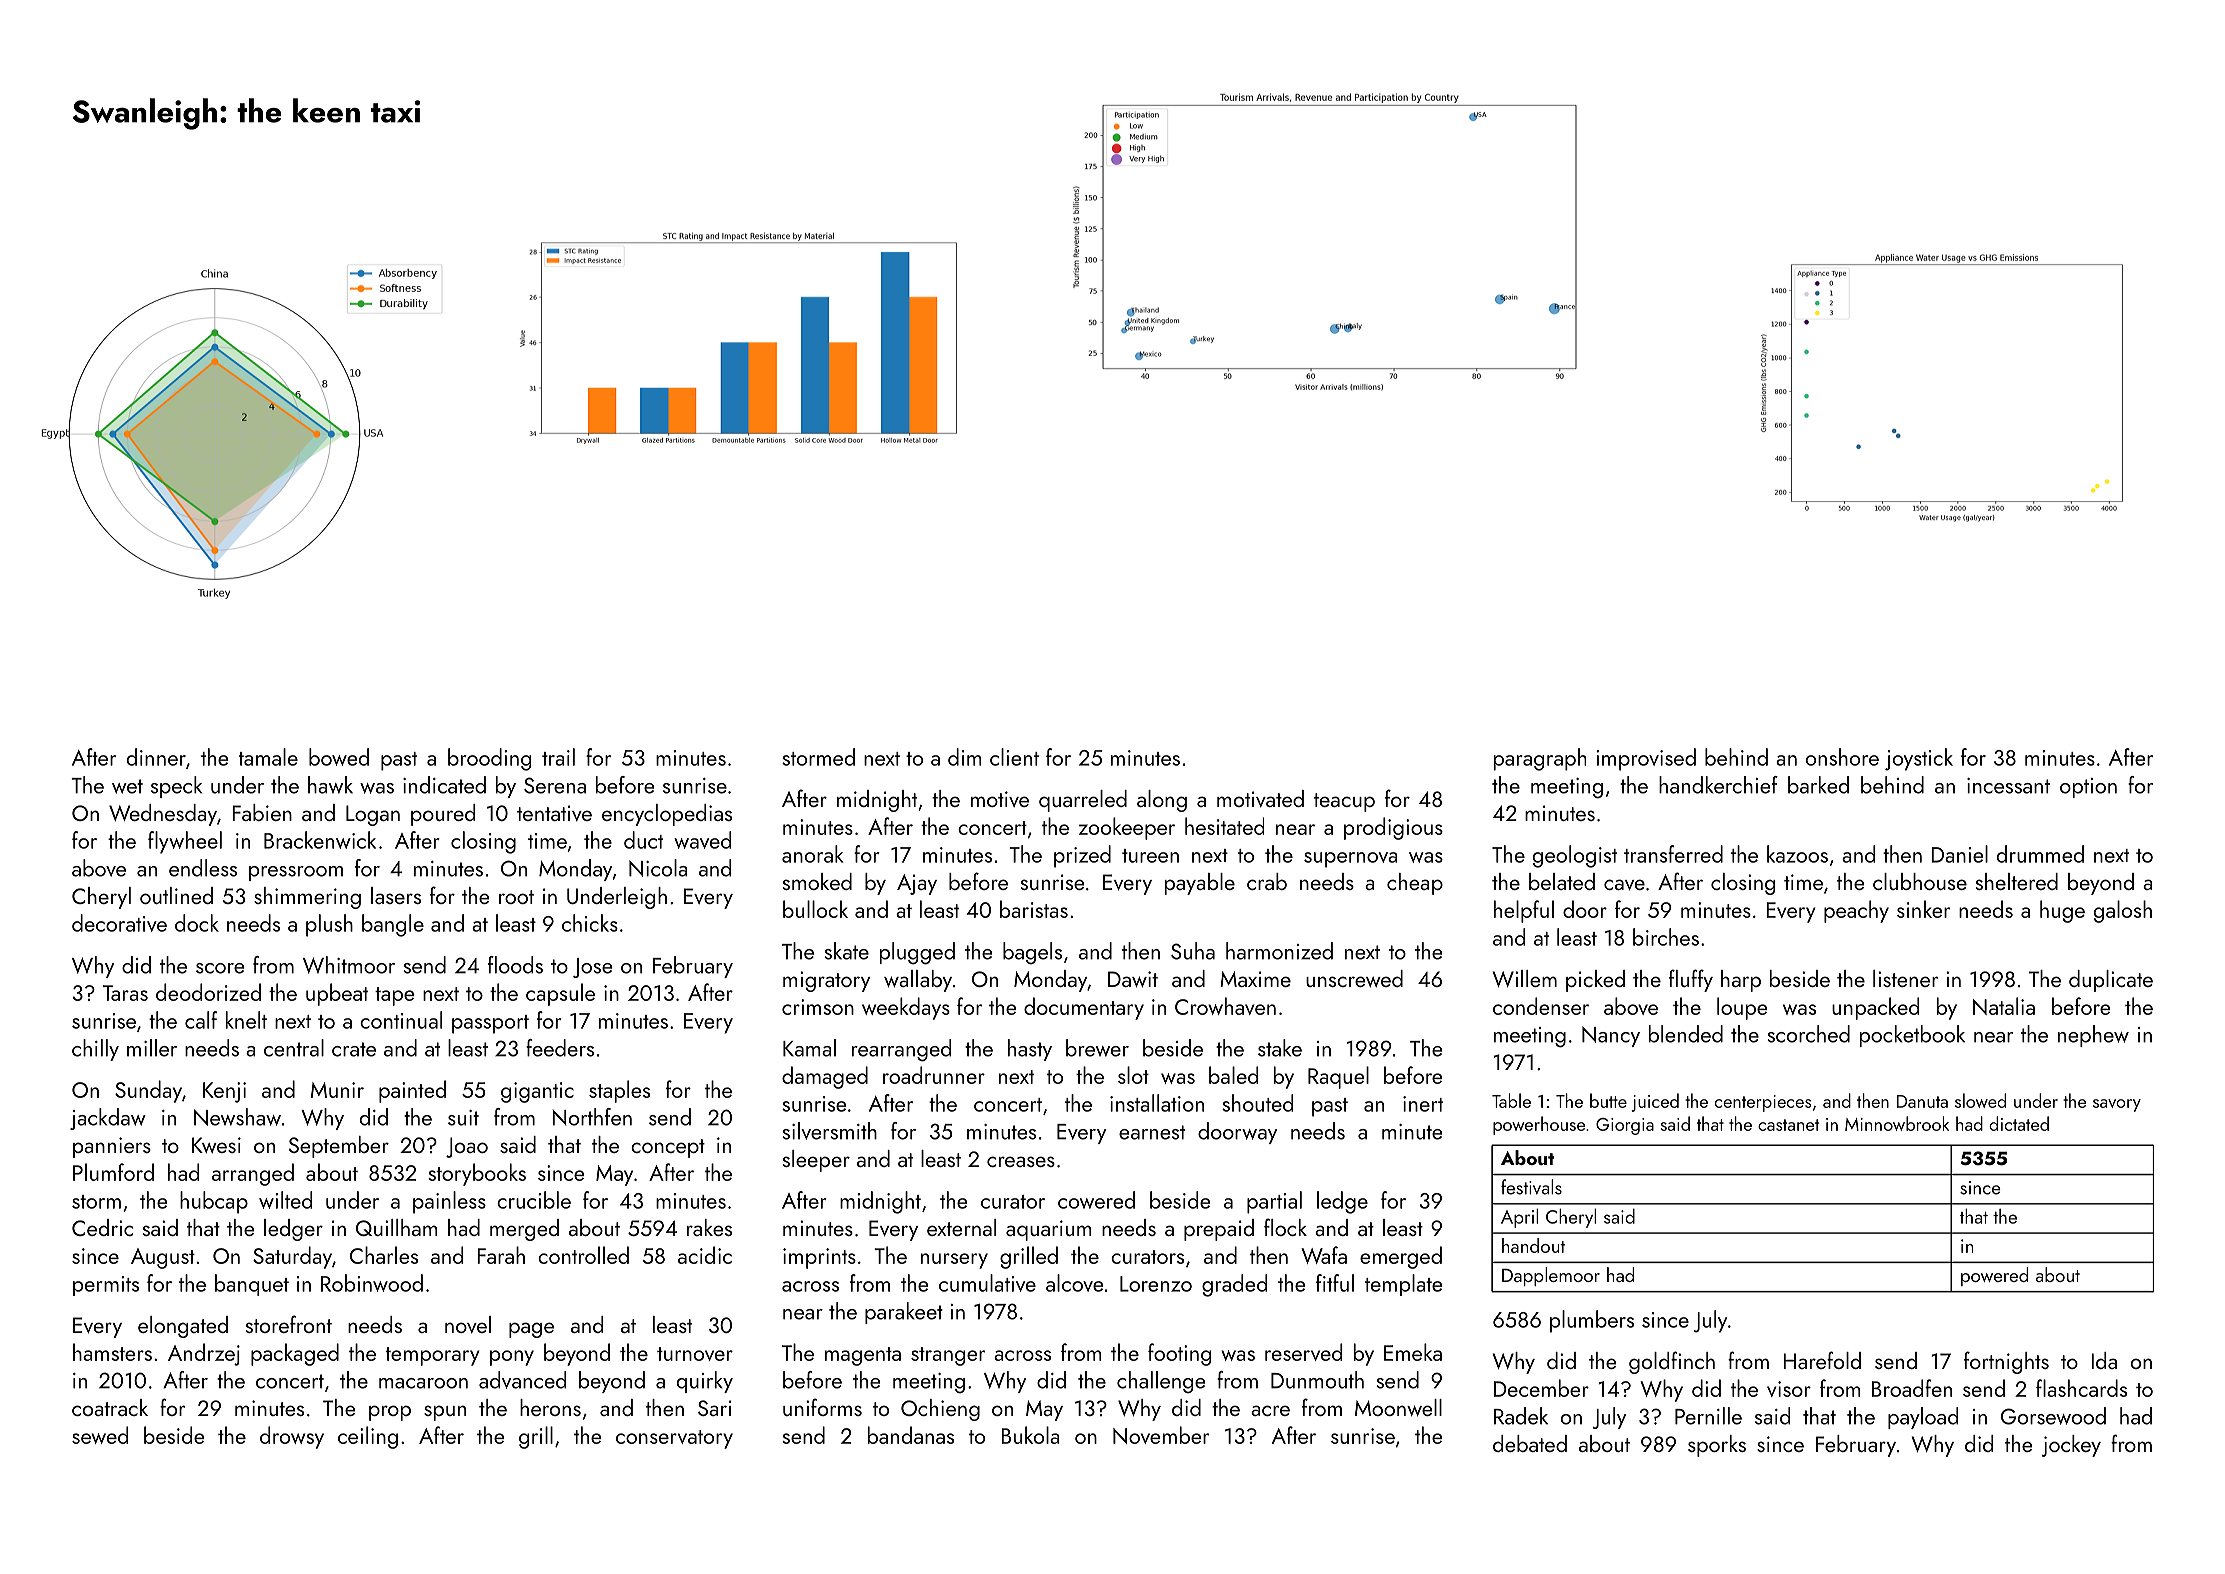  I want to click on prop, so click(390, 1413).
